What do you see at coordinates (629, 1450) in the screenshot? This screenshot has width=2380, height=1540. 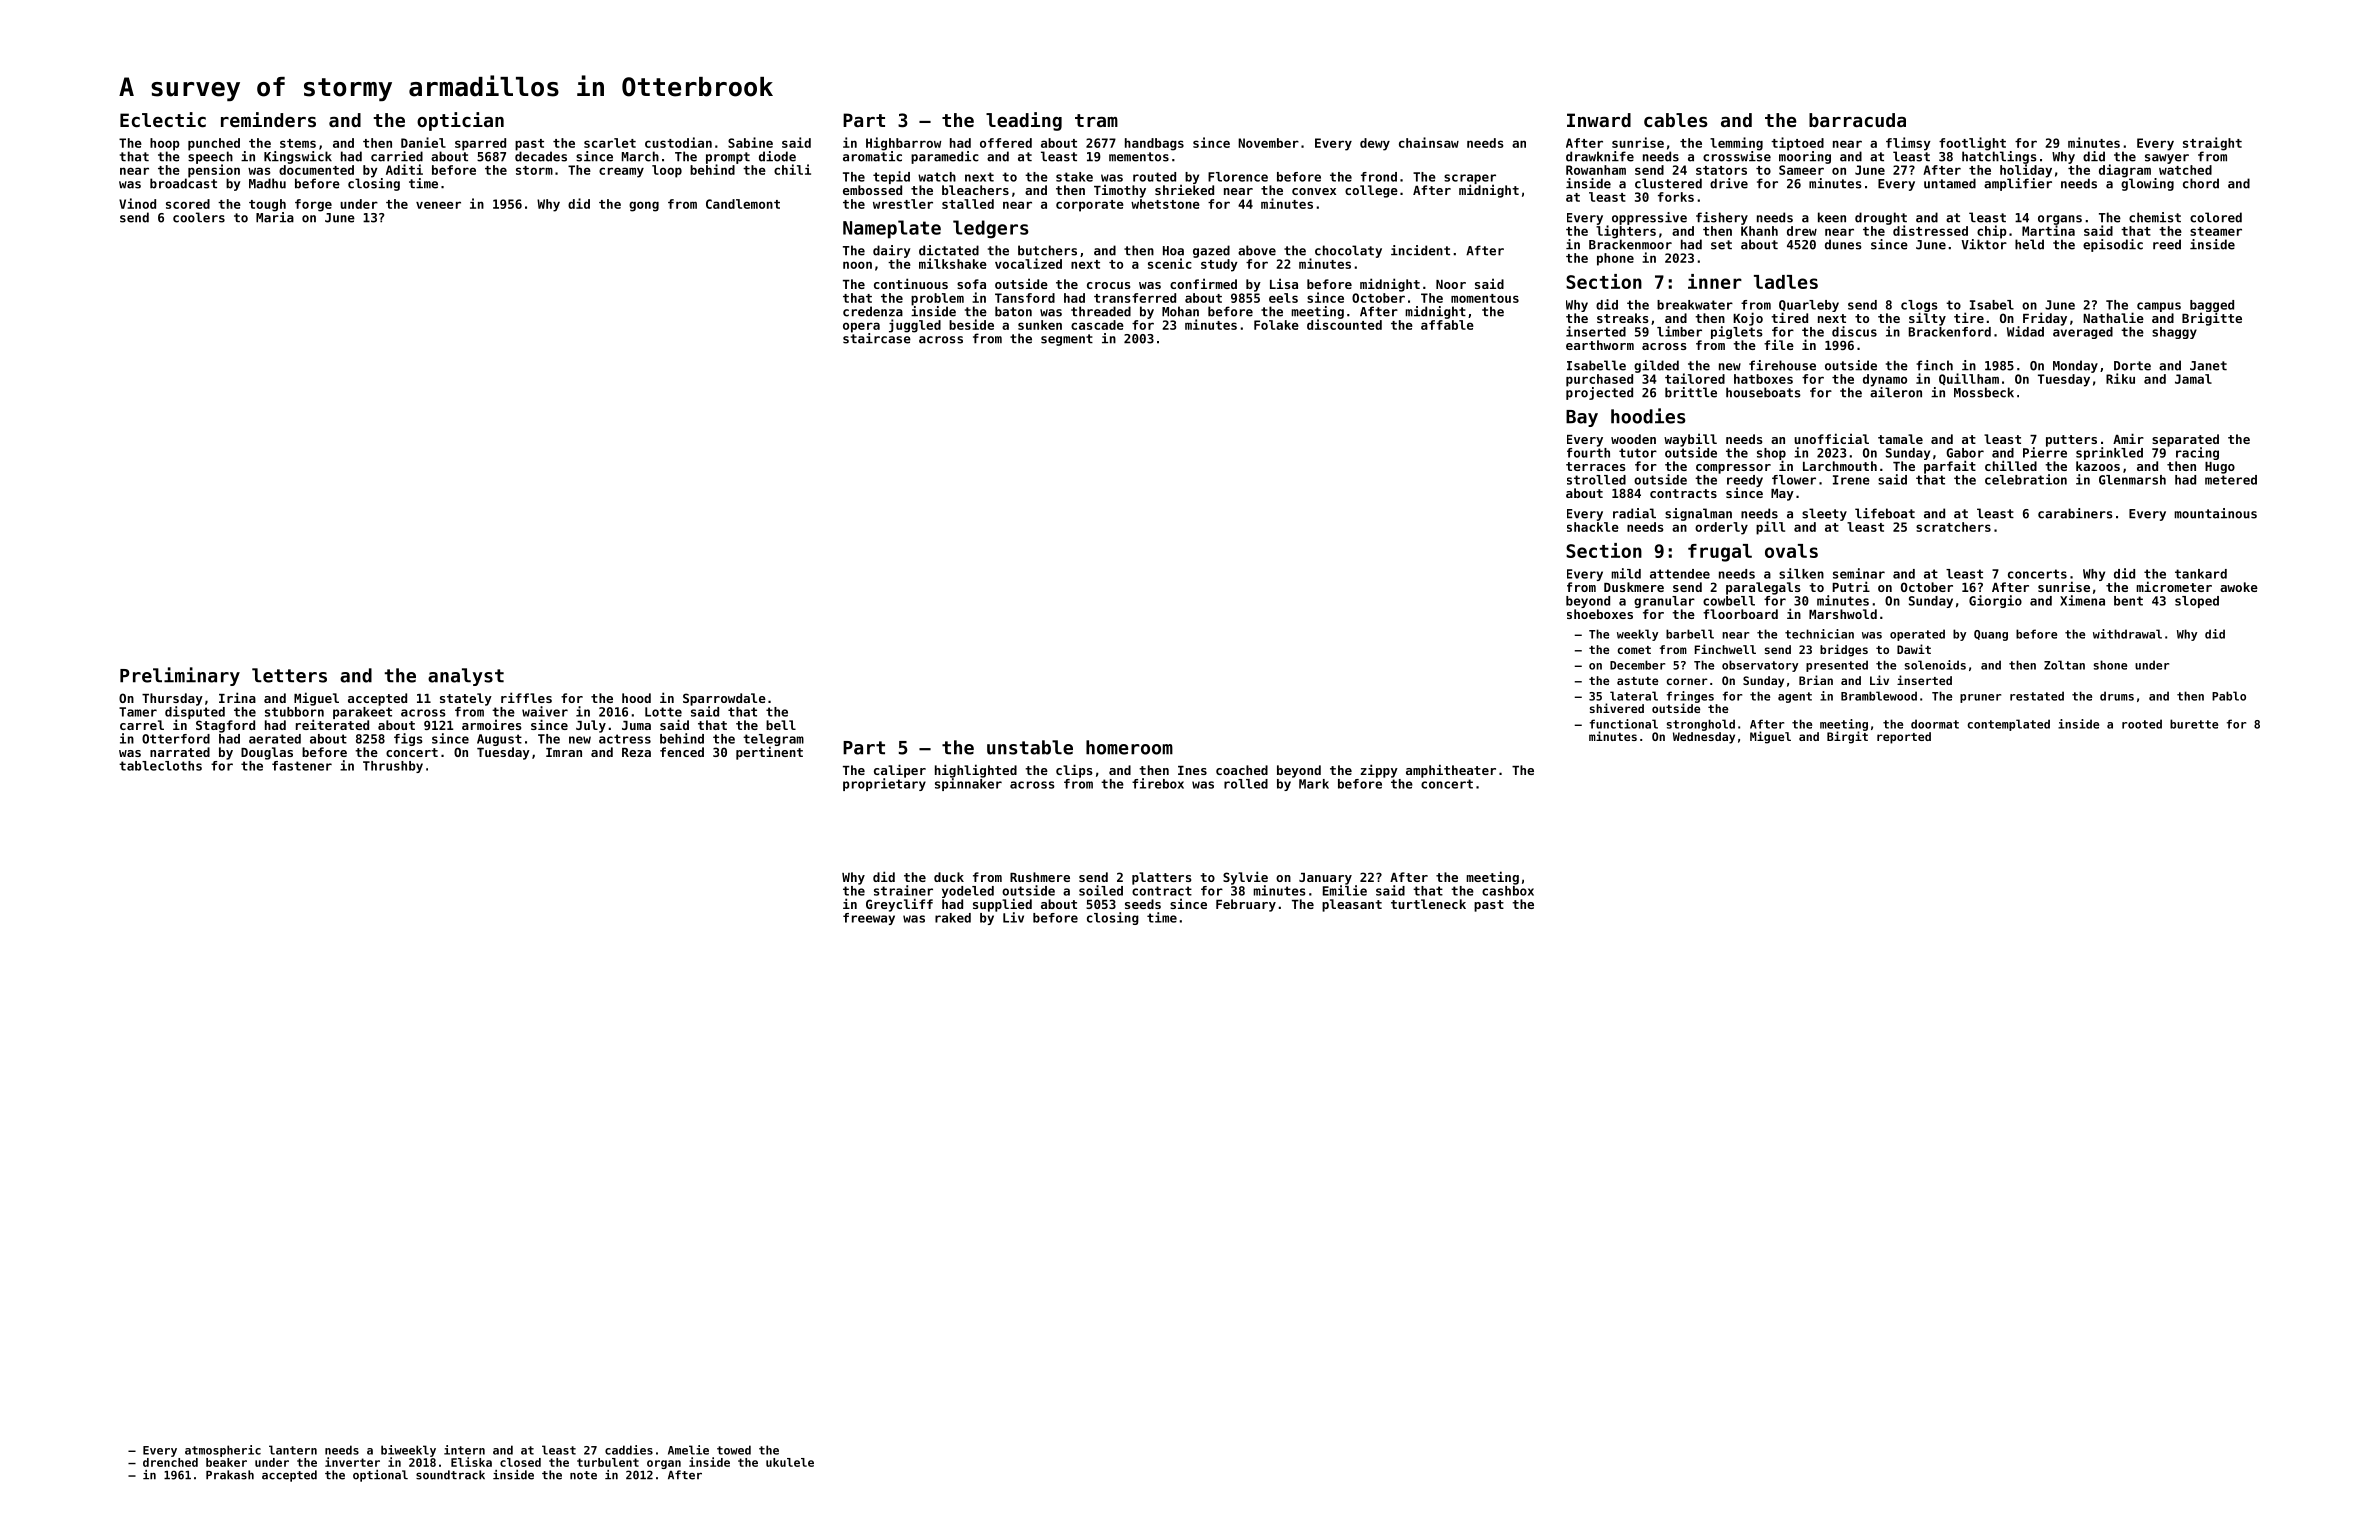 I see `caddies` at bounding box center [629, 1450].
